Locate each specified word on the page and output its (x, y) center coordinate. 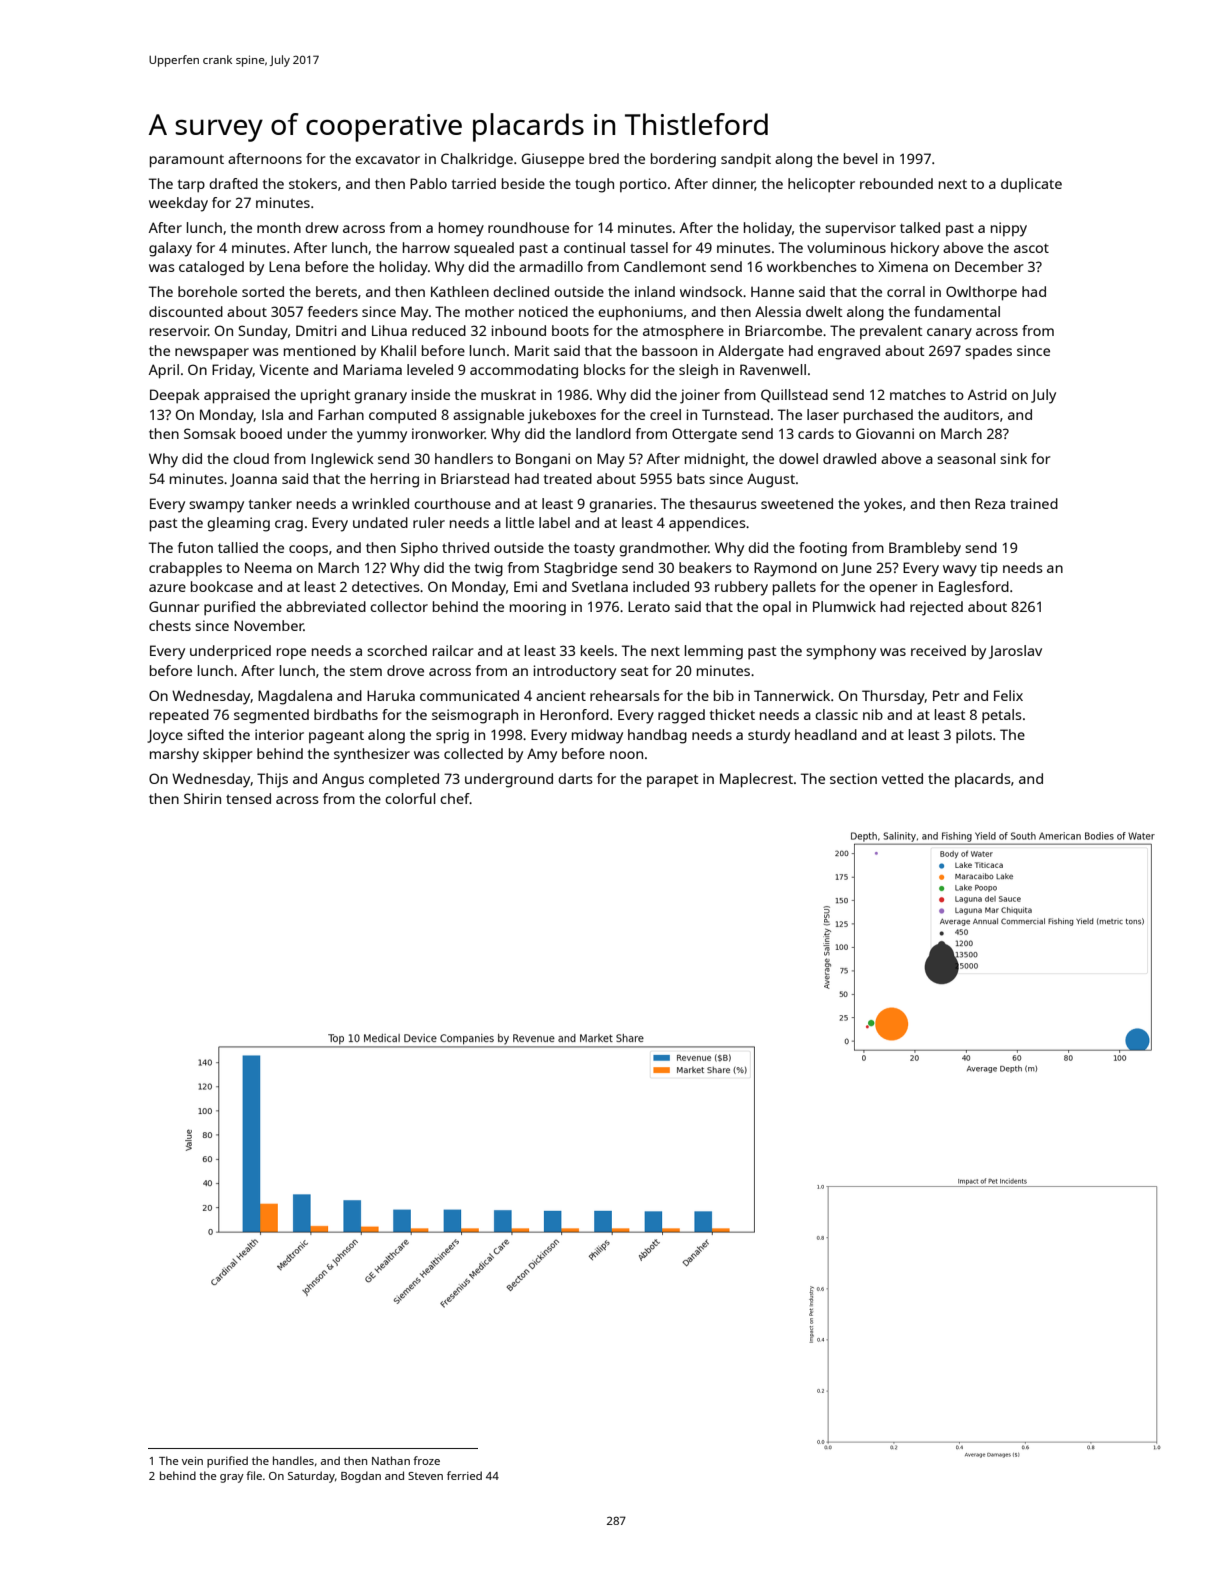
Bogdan (361, 1477)
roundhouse (528, 227)
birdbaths (346, 714)
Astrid (987, 394)
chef (455, 798)
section (853, 778)
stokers (313, 183)
